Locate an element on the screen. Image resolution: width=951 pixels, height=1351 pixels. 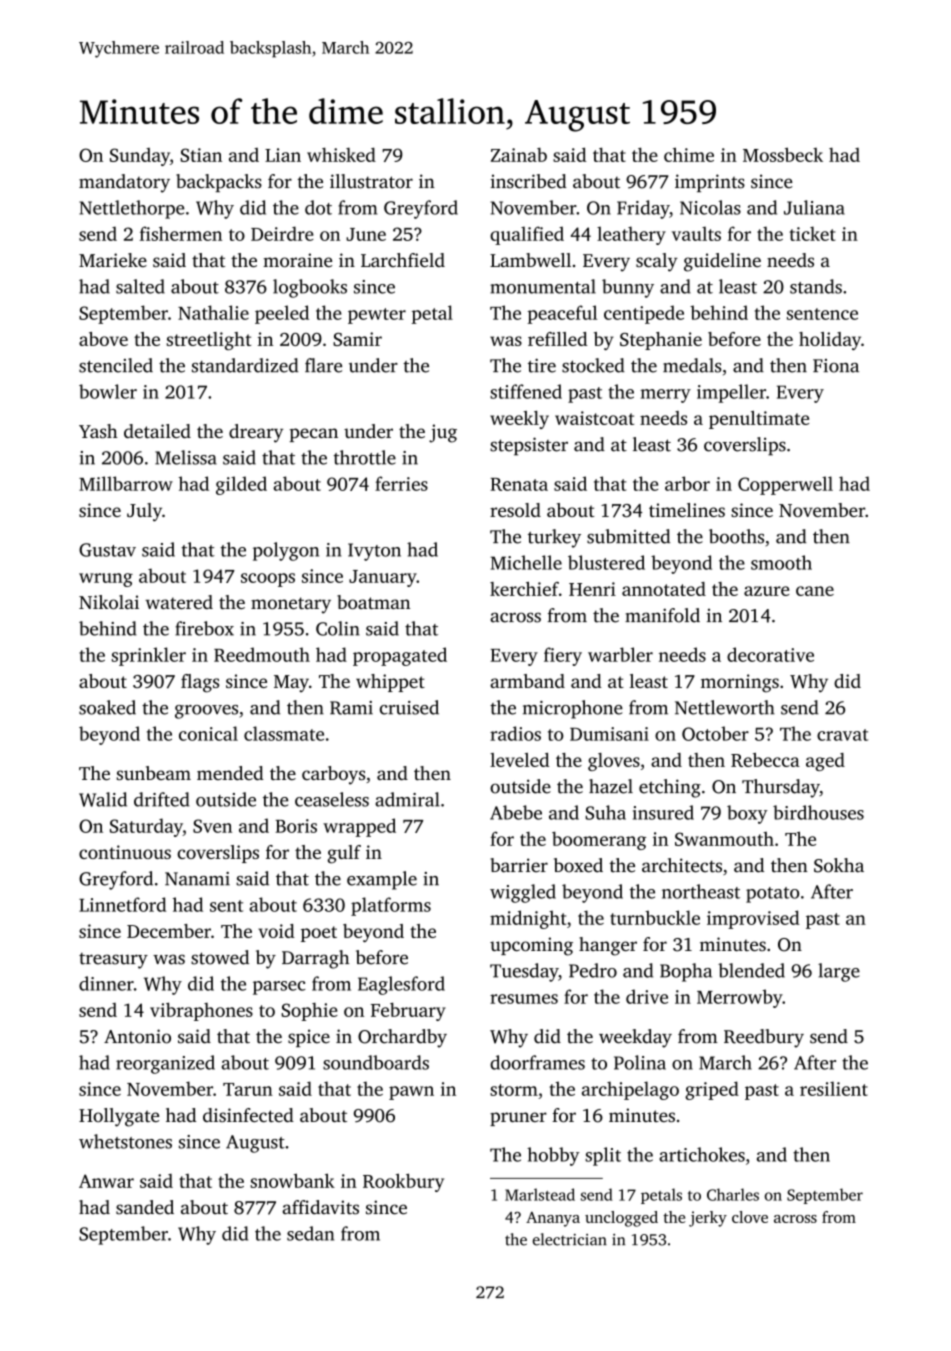
Sunday is located at coordinates (140, 157).
